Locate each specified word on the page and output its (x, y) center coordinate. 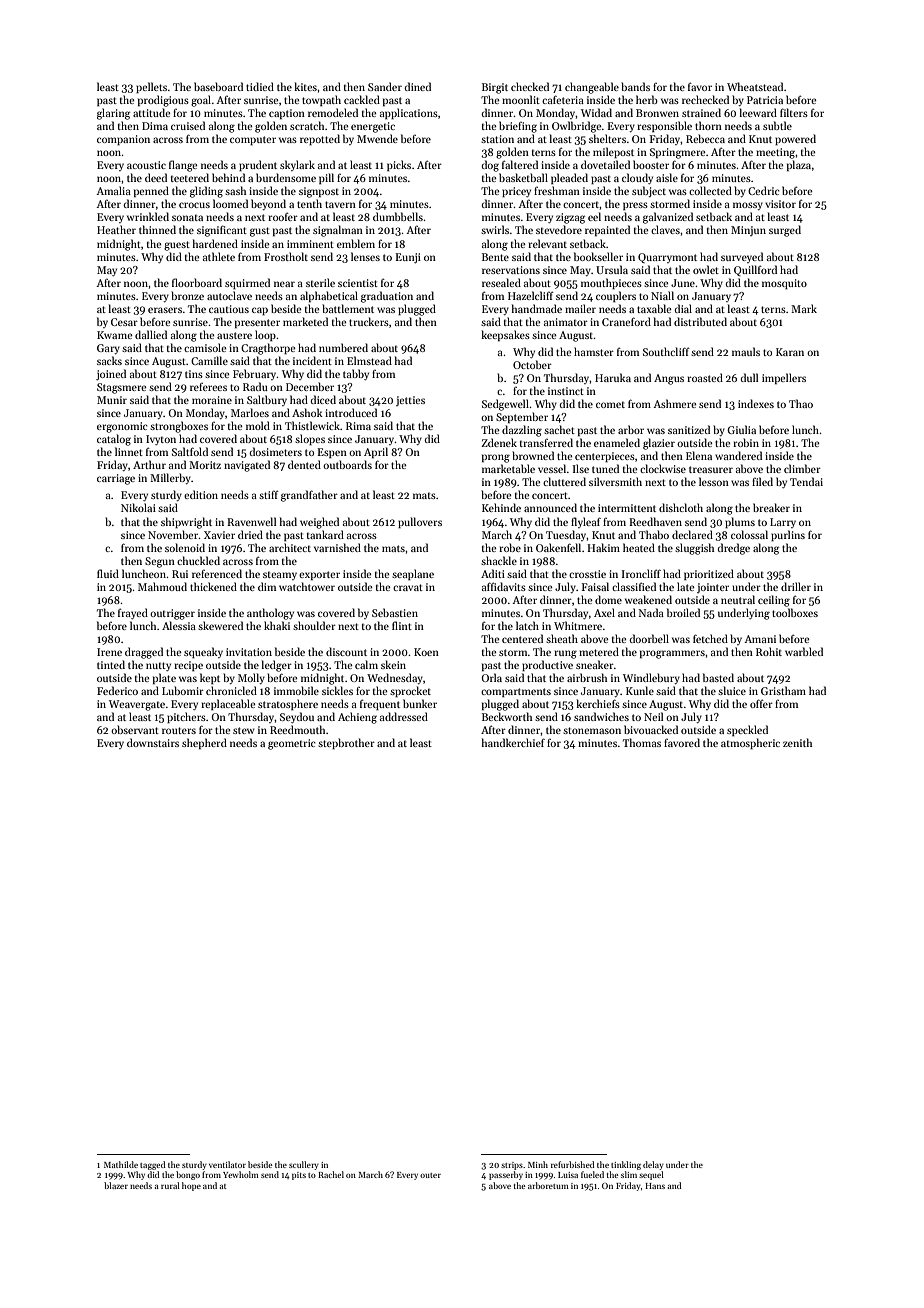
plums (740, 522)
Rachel (331, 1174)
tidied (260, 86)
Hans (655, 1186)
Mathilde (121, 1164)
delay (653, 1165)
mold (258, 425)
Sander (385, 86)
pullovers (420, 522)
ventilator (227, 1164)
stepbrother (346, 743)
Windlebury (651, 678)
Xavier (219, 535)
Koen (426, 652)
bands (635, 86)
